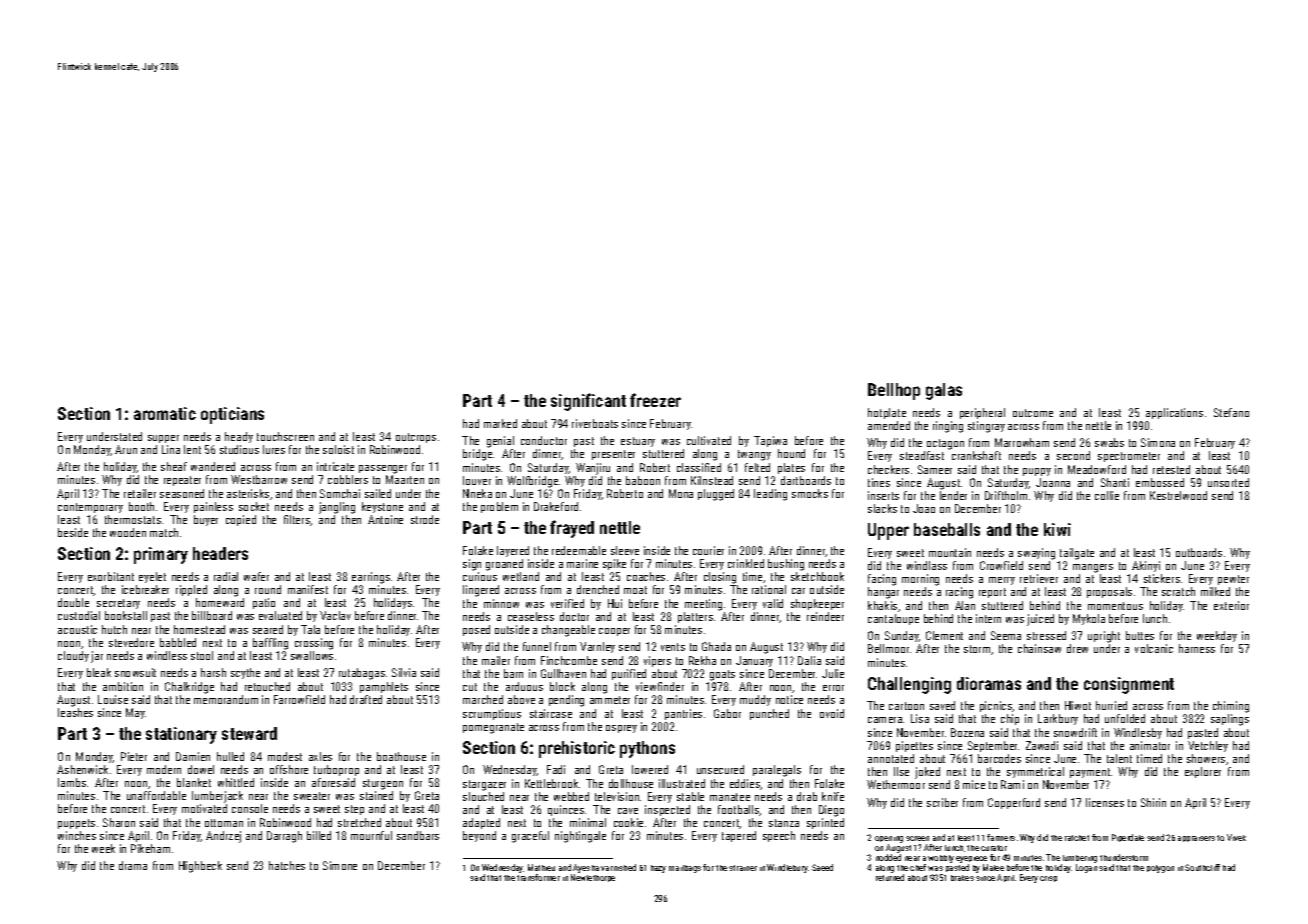 This image has width=1308, height=924. I want to click on exterior, so click(1231, 605).
